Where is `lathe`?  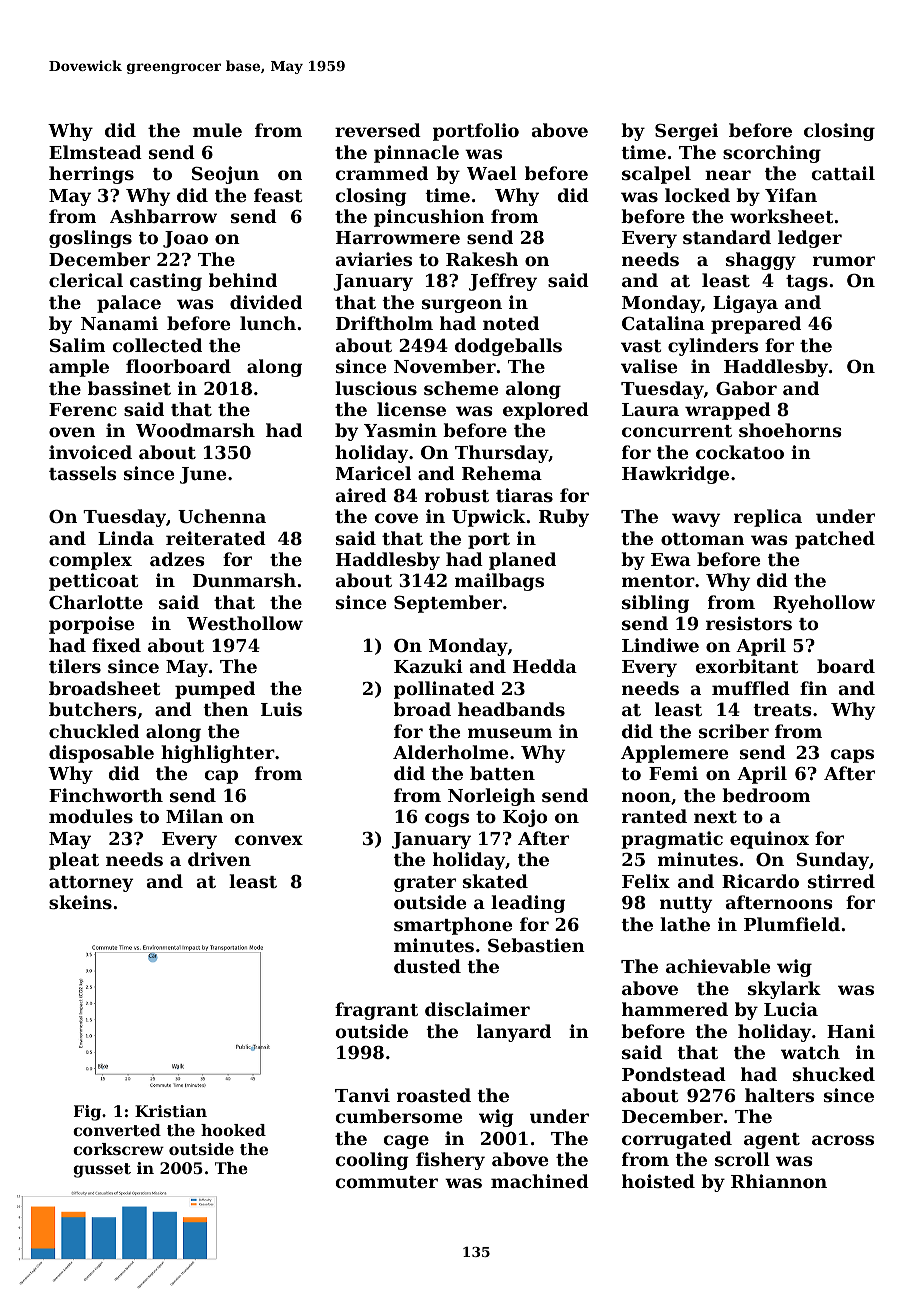 lathe is located at coordinates (685, 924).
